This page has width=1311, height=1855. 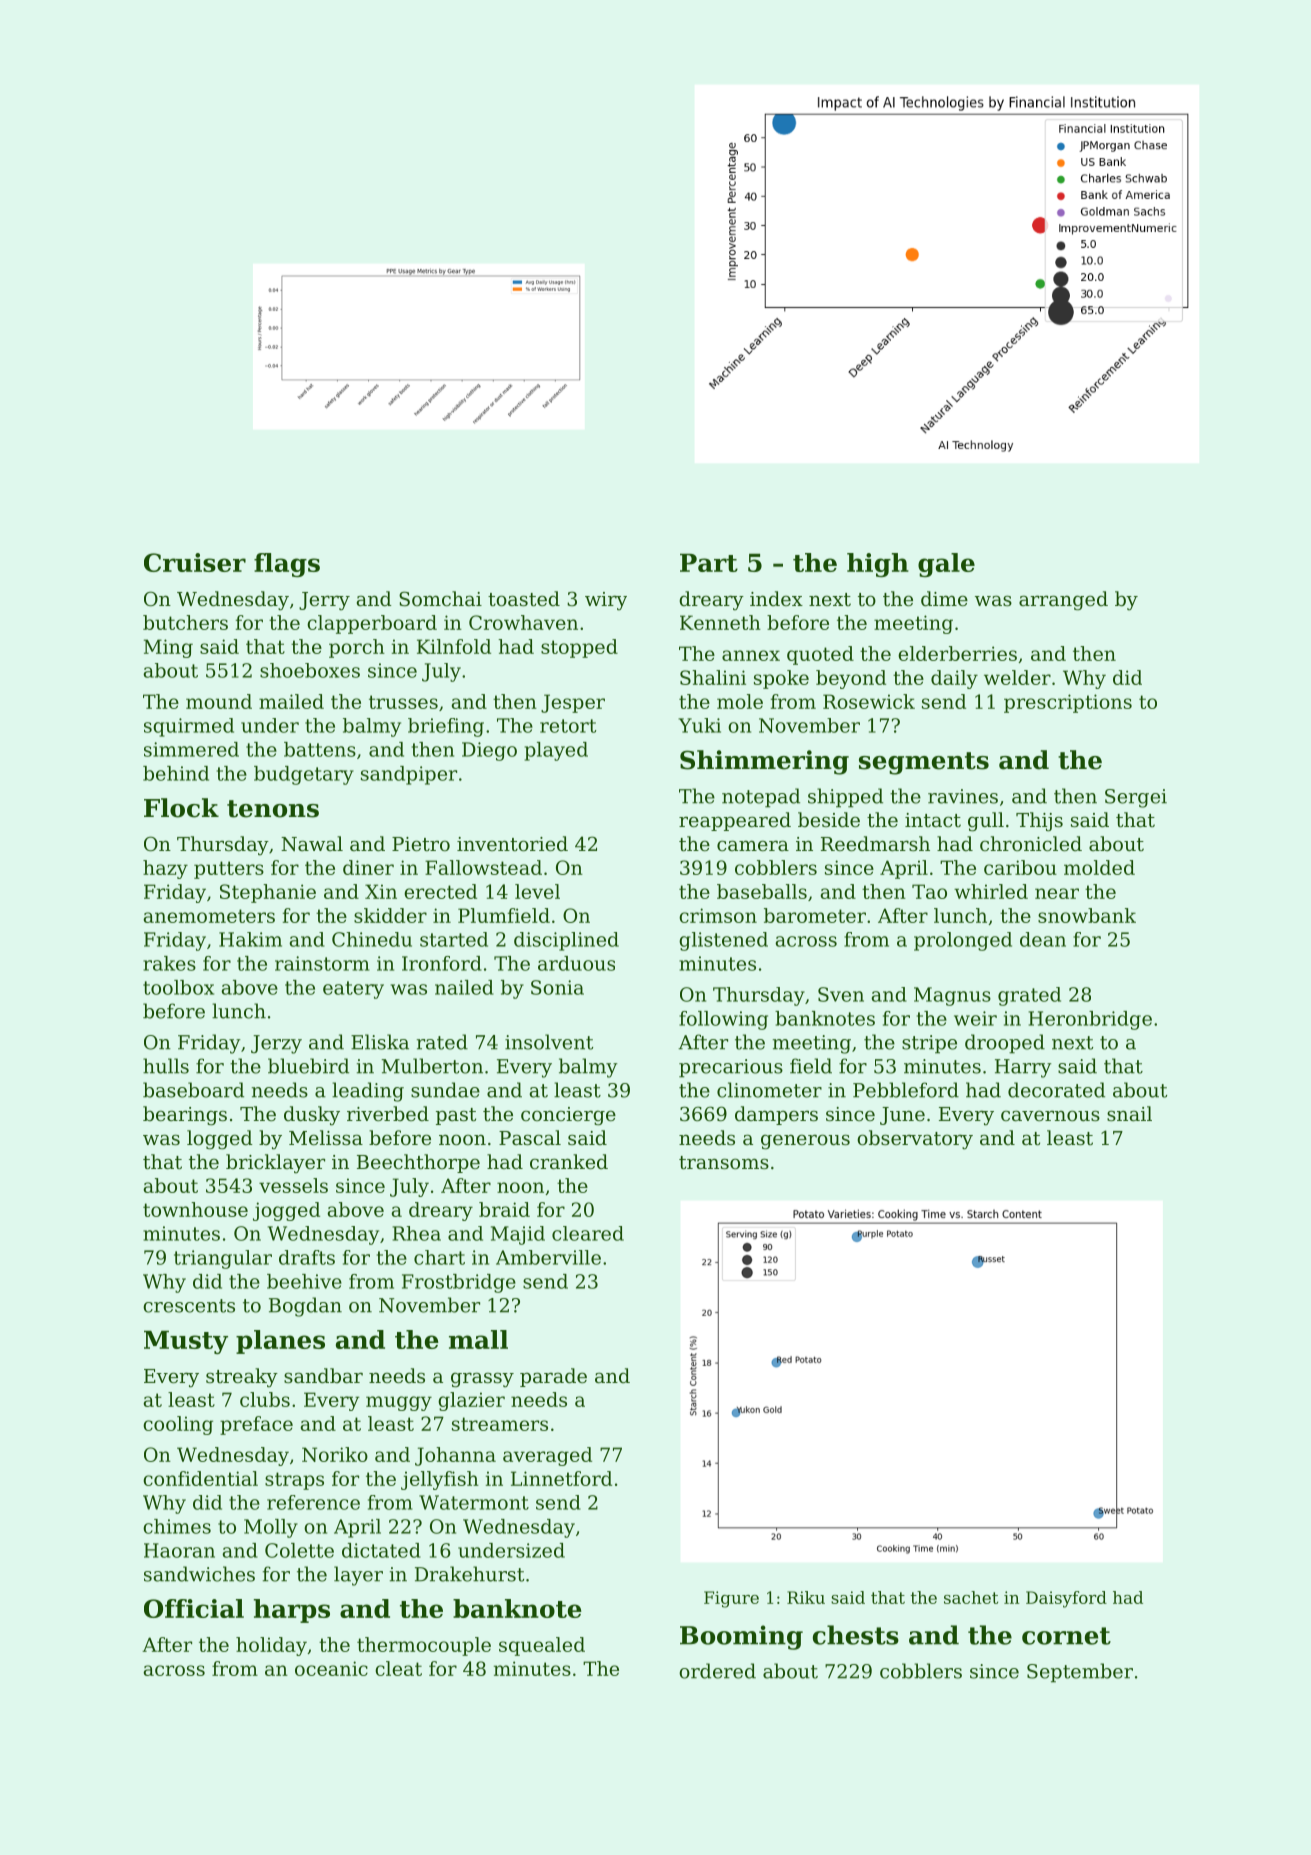 What do you see at coordinates (1068, 703) in the page?
I see `prescriptions` at bounding box center [1068, 703].
